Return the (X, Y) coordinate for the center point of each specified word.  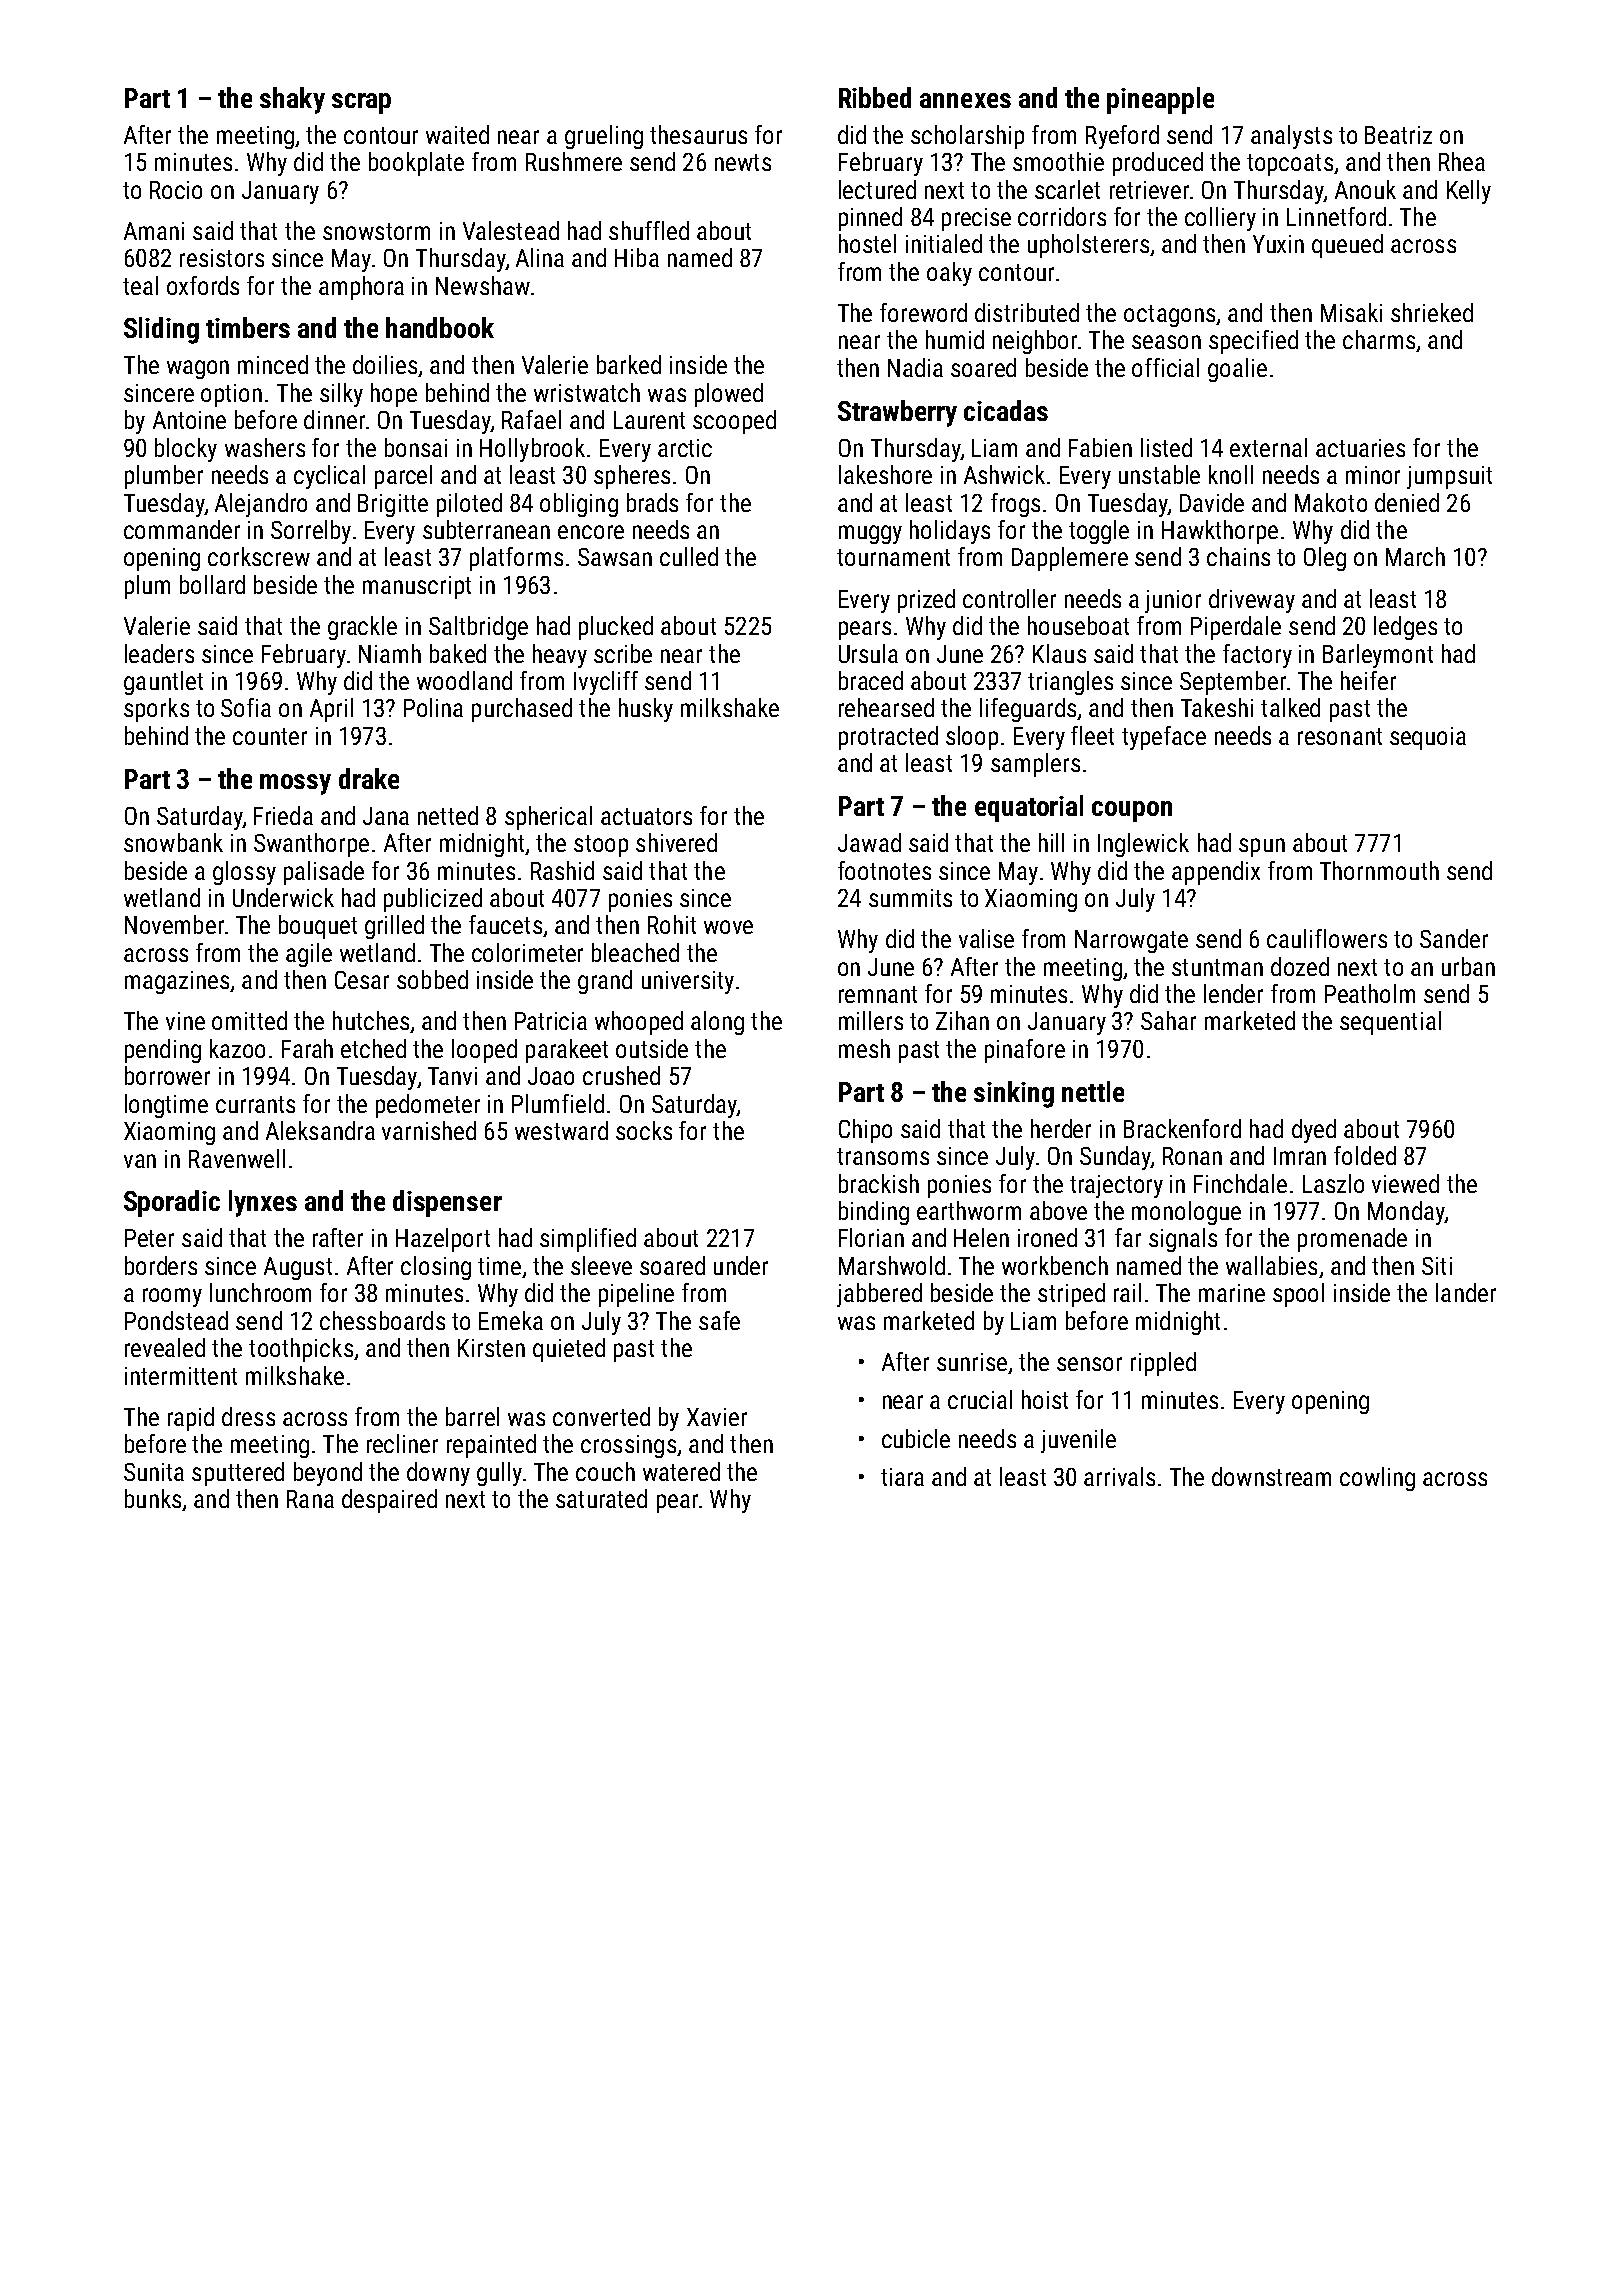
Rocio (176, 190)
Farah (307, 1048)
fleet (1092, 735)
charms (1379, 339)
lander (1466, 1292)
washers (265, 447)
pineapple (1160, 100)
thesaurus (698, 134)
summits (910, 898)
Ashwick (1004, 474)
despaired (389, 1501)
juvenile (1078, 1441)
